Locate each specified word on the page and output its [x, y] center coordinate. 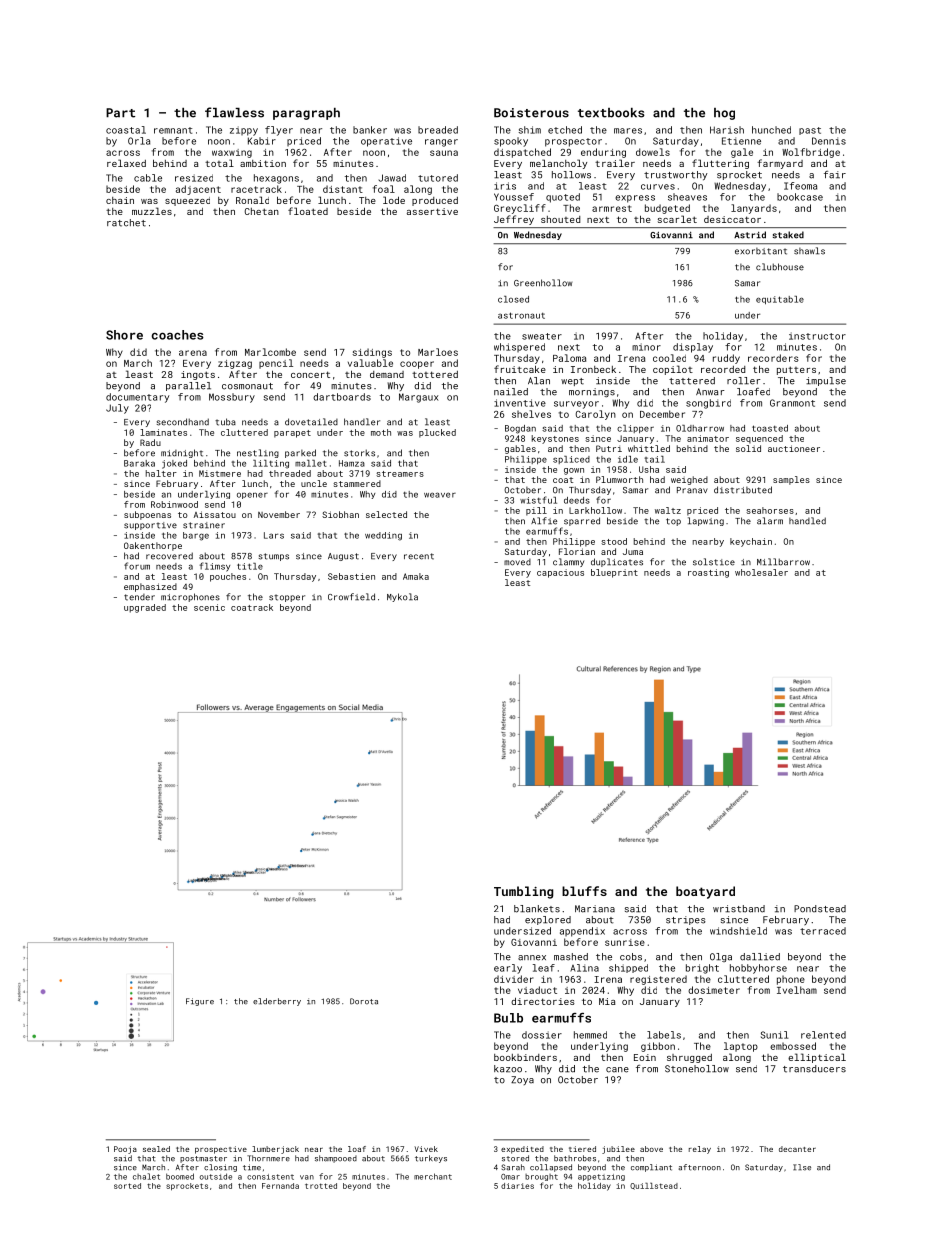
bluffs [584, 891]
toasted [770, 428]
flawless [234, 112]
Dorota [364, 1001]
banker [370, 130]
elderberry [277, 1002]
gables [520, 449]
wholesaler [761, 572]
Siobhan [340, 514]
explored [548, 920]
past [810, 131]
